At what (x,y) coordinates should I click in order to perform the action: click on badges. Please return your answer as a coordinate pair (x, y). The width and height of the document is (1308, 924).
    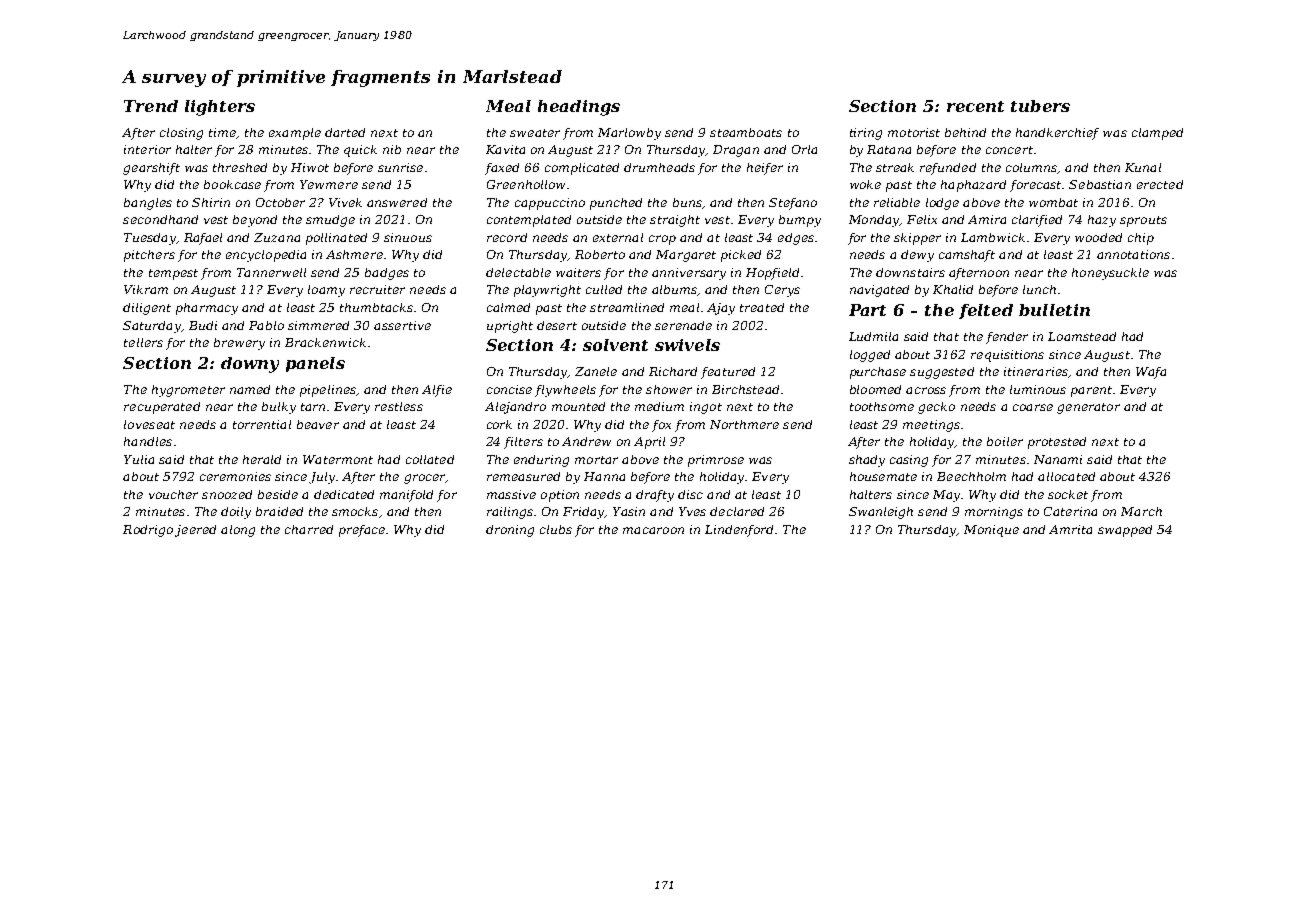
    Looking at the image, I should click on (387, 274).
